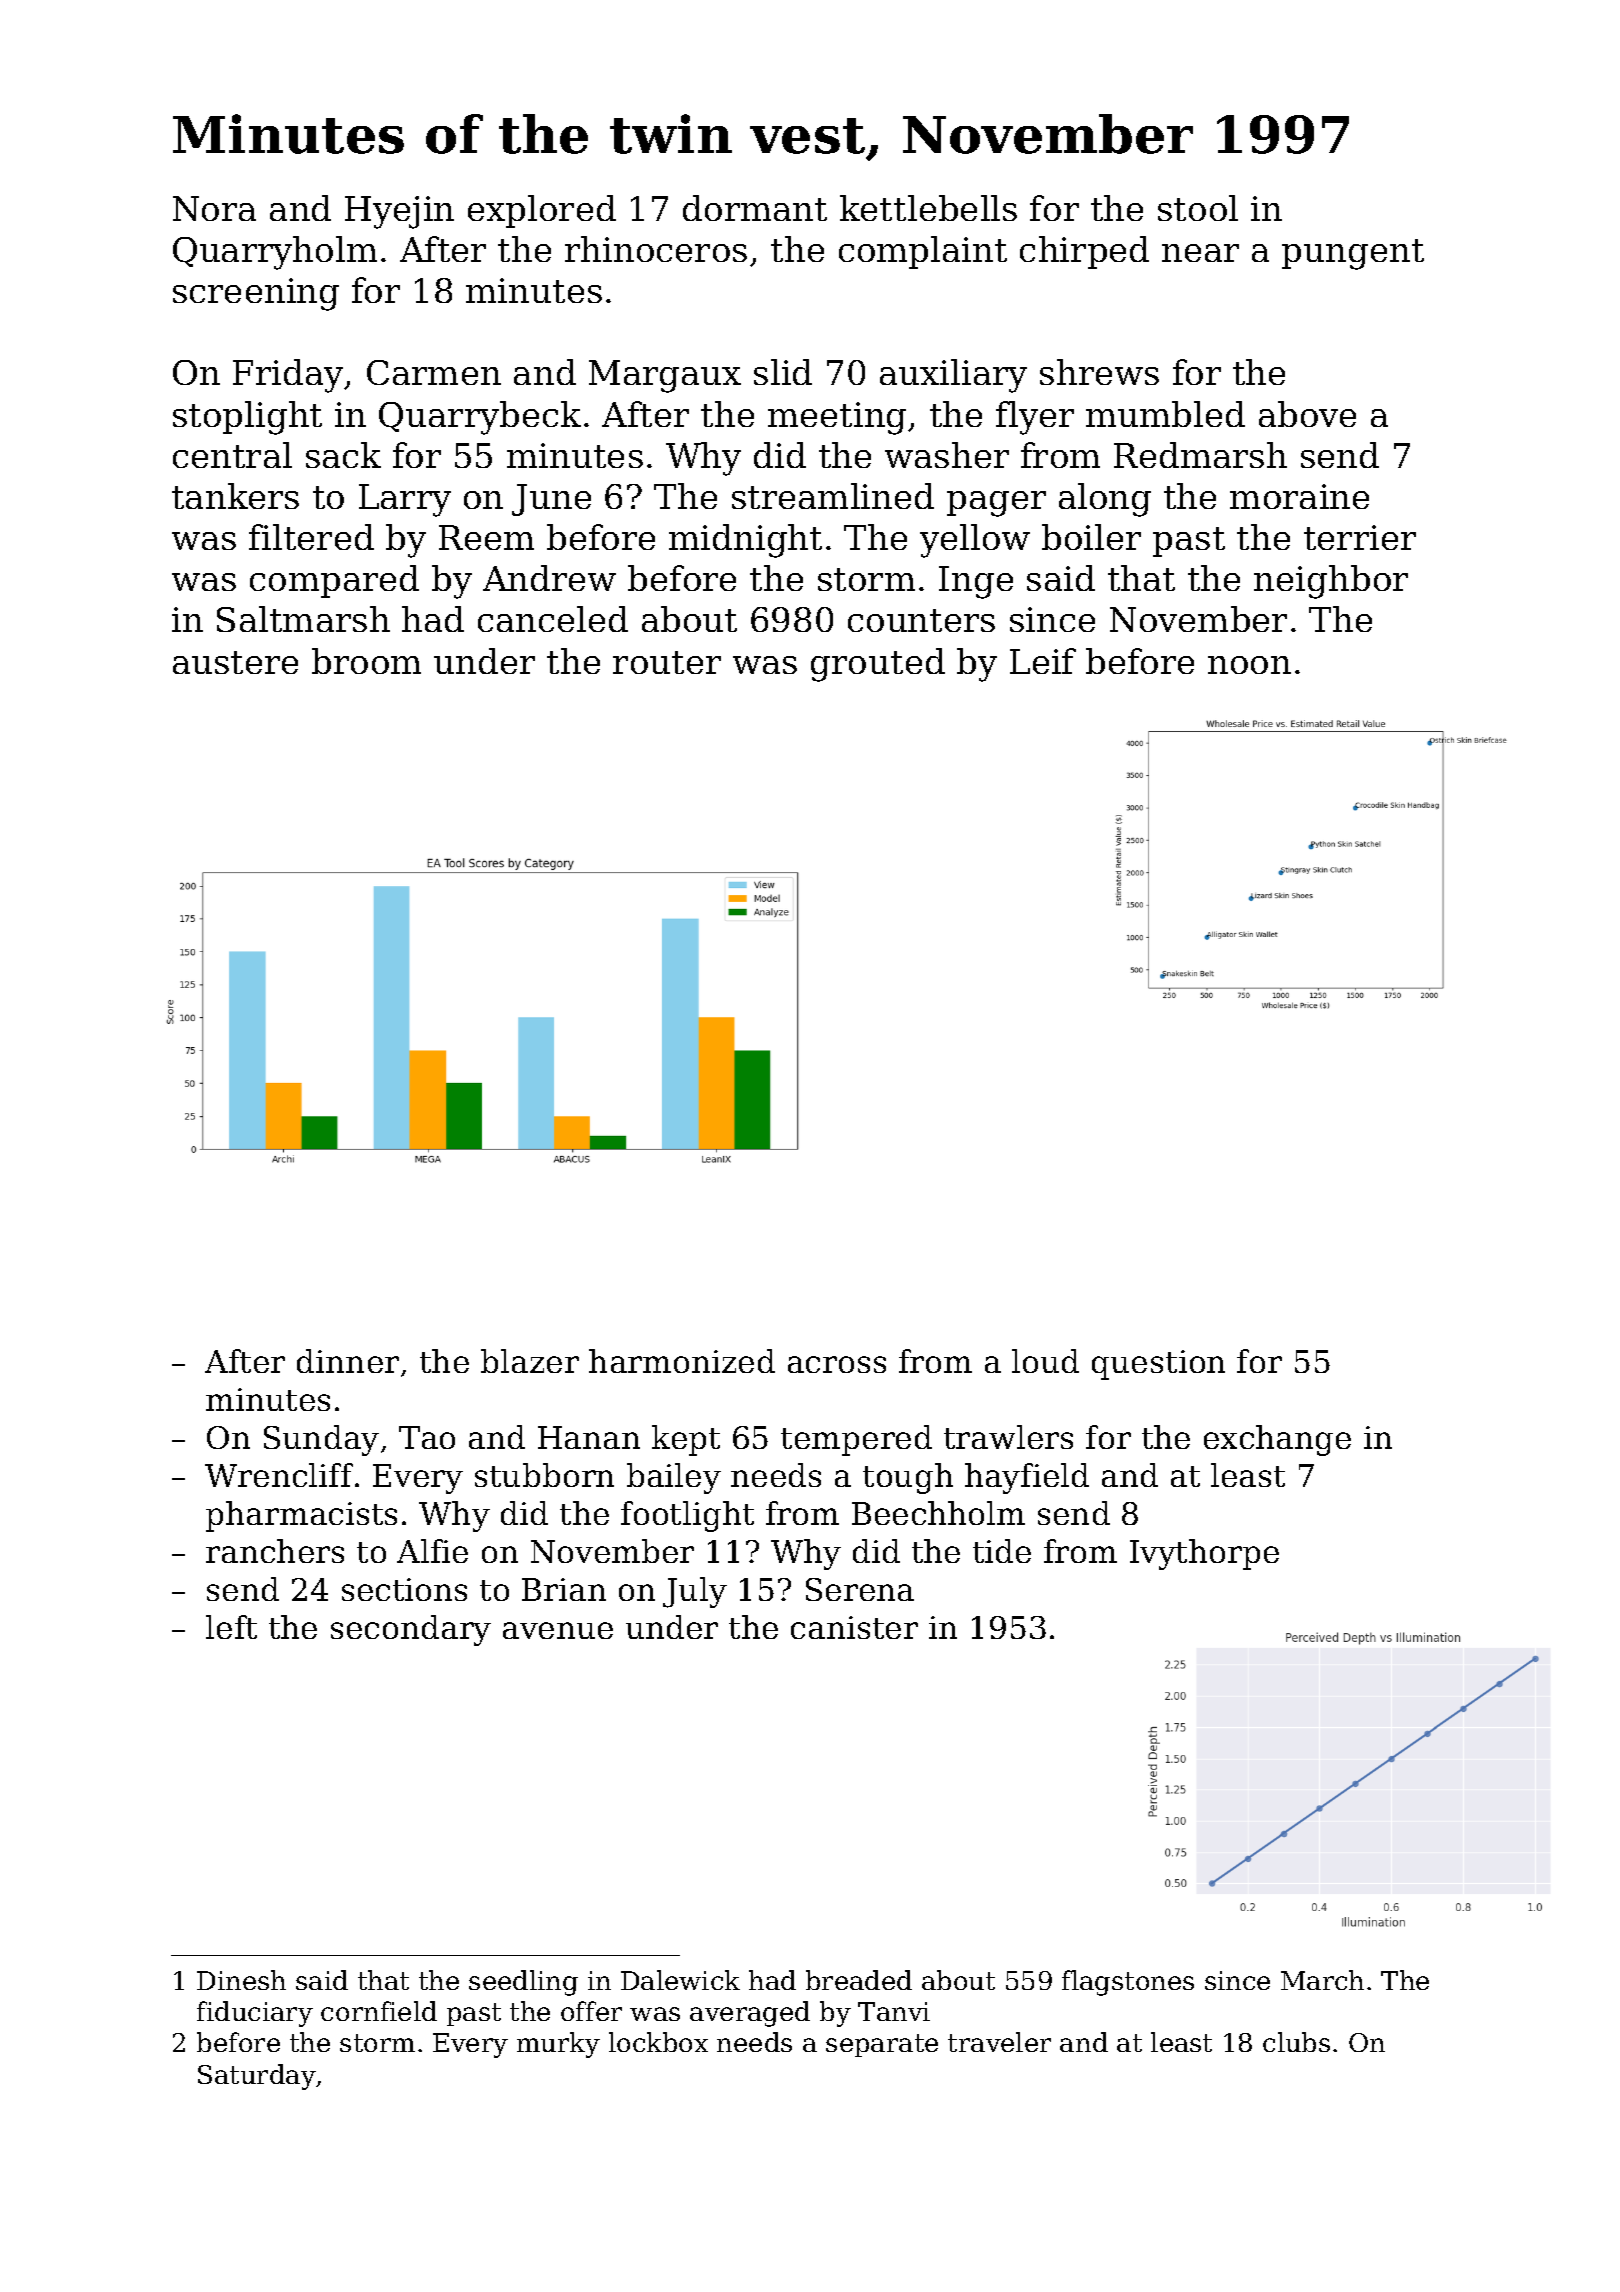 The image size is (1620, 2292). I want to click on pungent, so click(1353, 254).
